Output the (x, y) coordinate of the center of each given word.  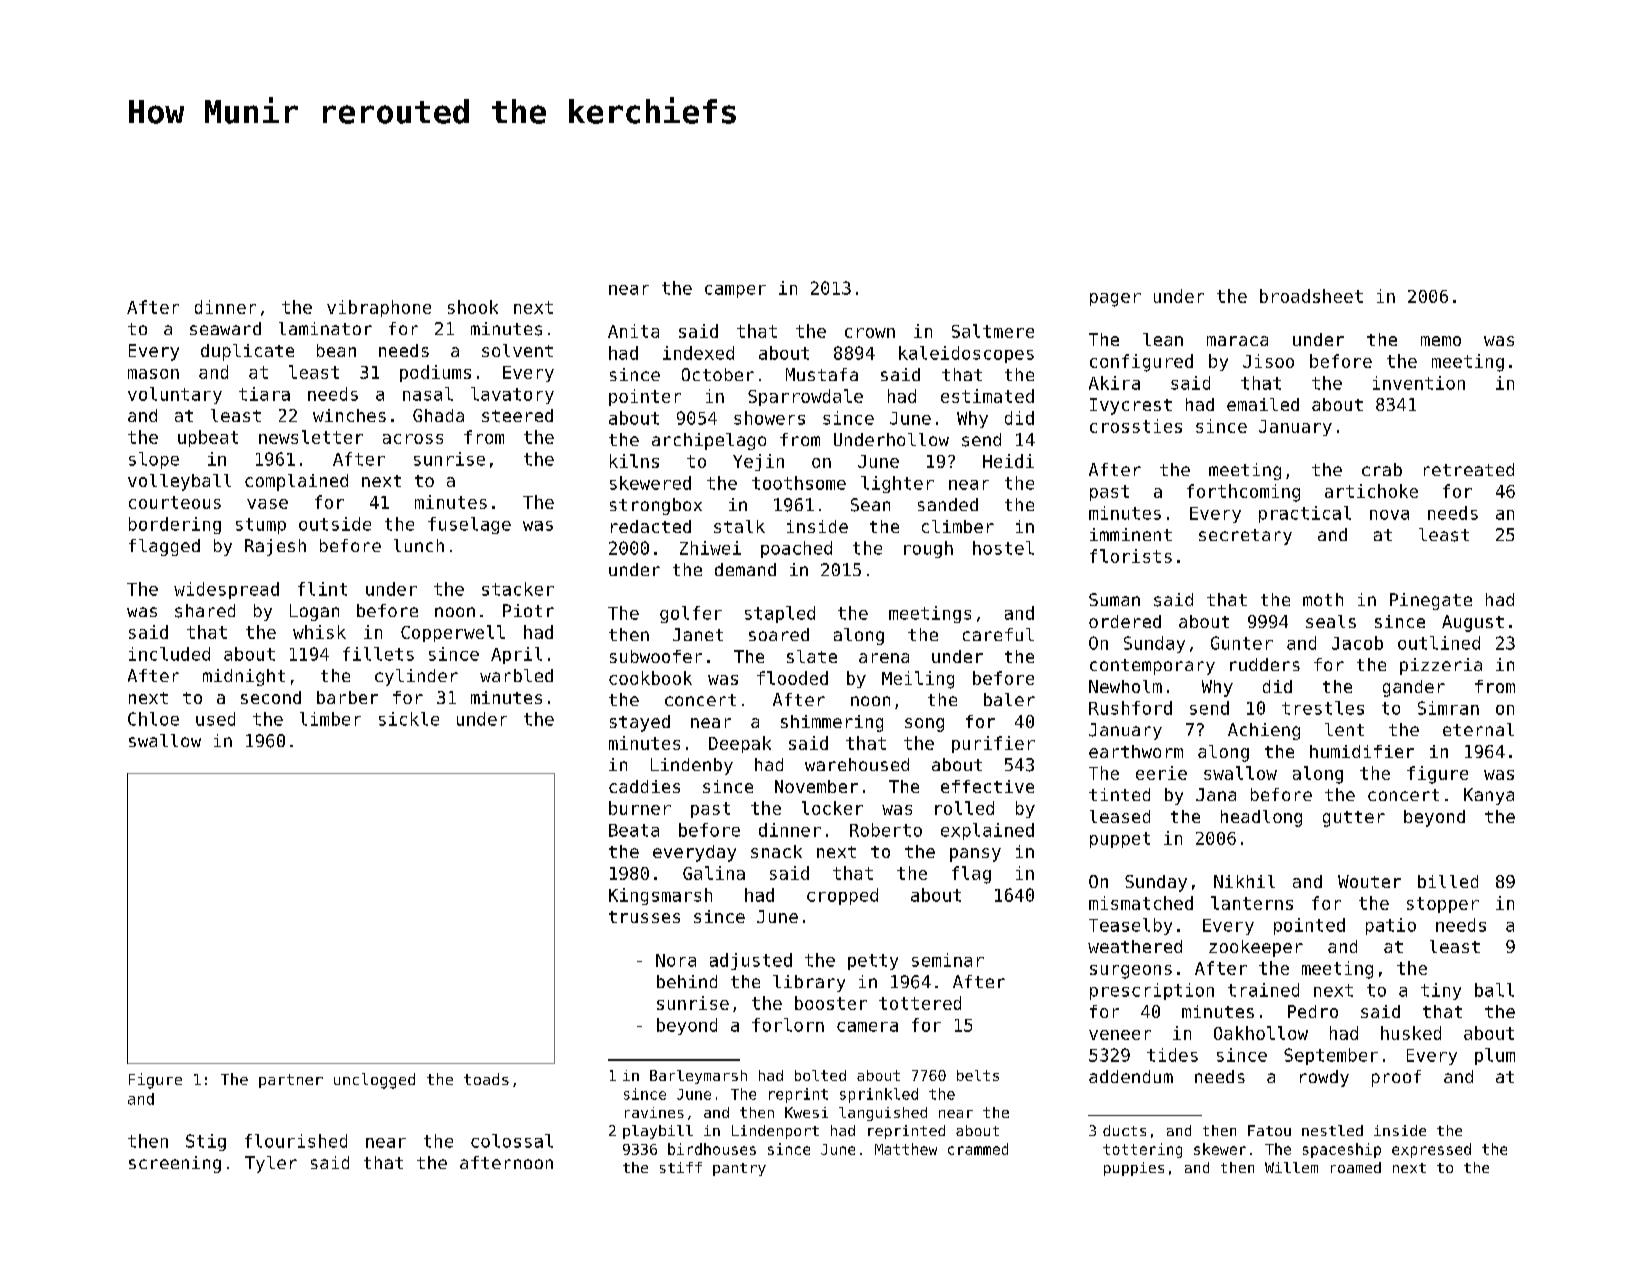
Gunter (1242, 643)
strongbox (656, 506)
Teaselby (1130, 926)
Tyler (271, 1164)
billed (1448, 881)
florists (1131, 556)
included (169, 654)
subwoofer (656, 656)
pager (1115, 300)
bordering (175, 525)
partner (291, 1081)
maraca (1237, 341)
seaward (225, 328)
